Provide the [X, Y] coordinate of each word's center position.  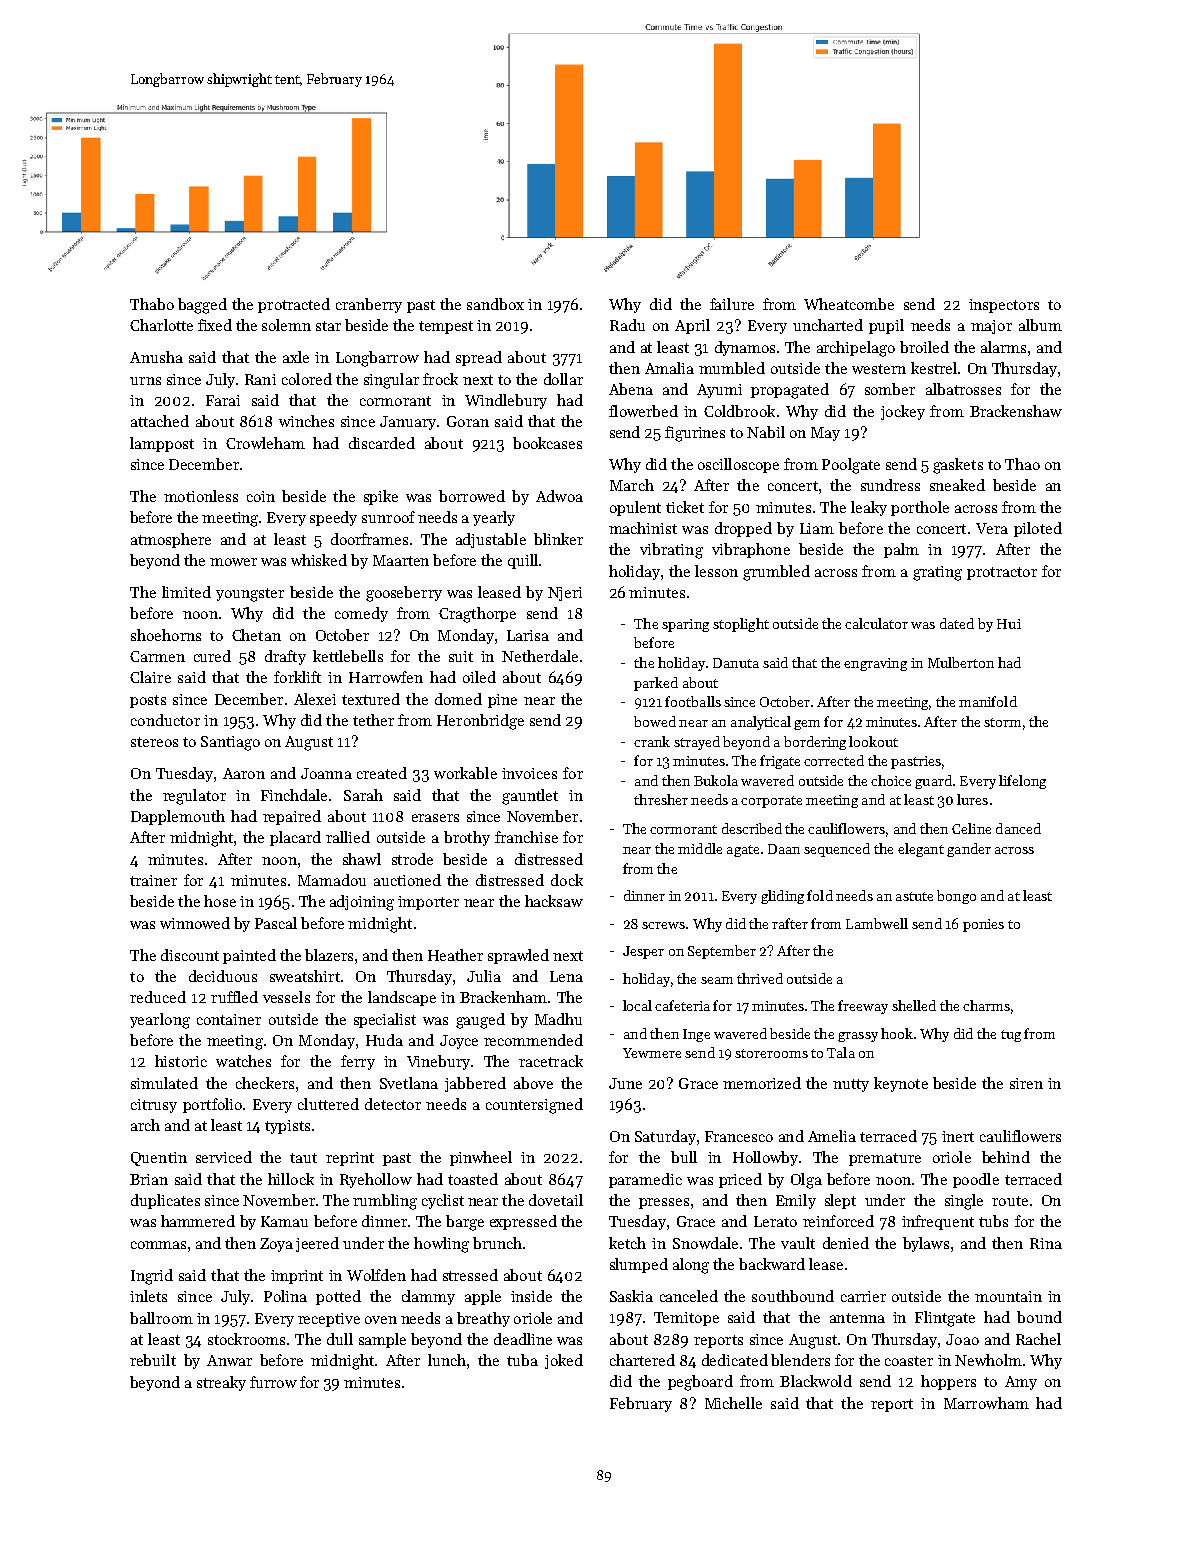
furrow [273, 1382]
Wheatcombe [849, 304]
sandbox [495, 304]
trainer [153, 880]
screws [663, 925]
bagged [202, 306]
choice [891, 780]
